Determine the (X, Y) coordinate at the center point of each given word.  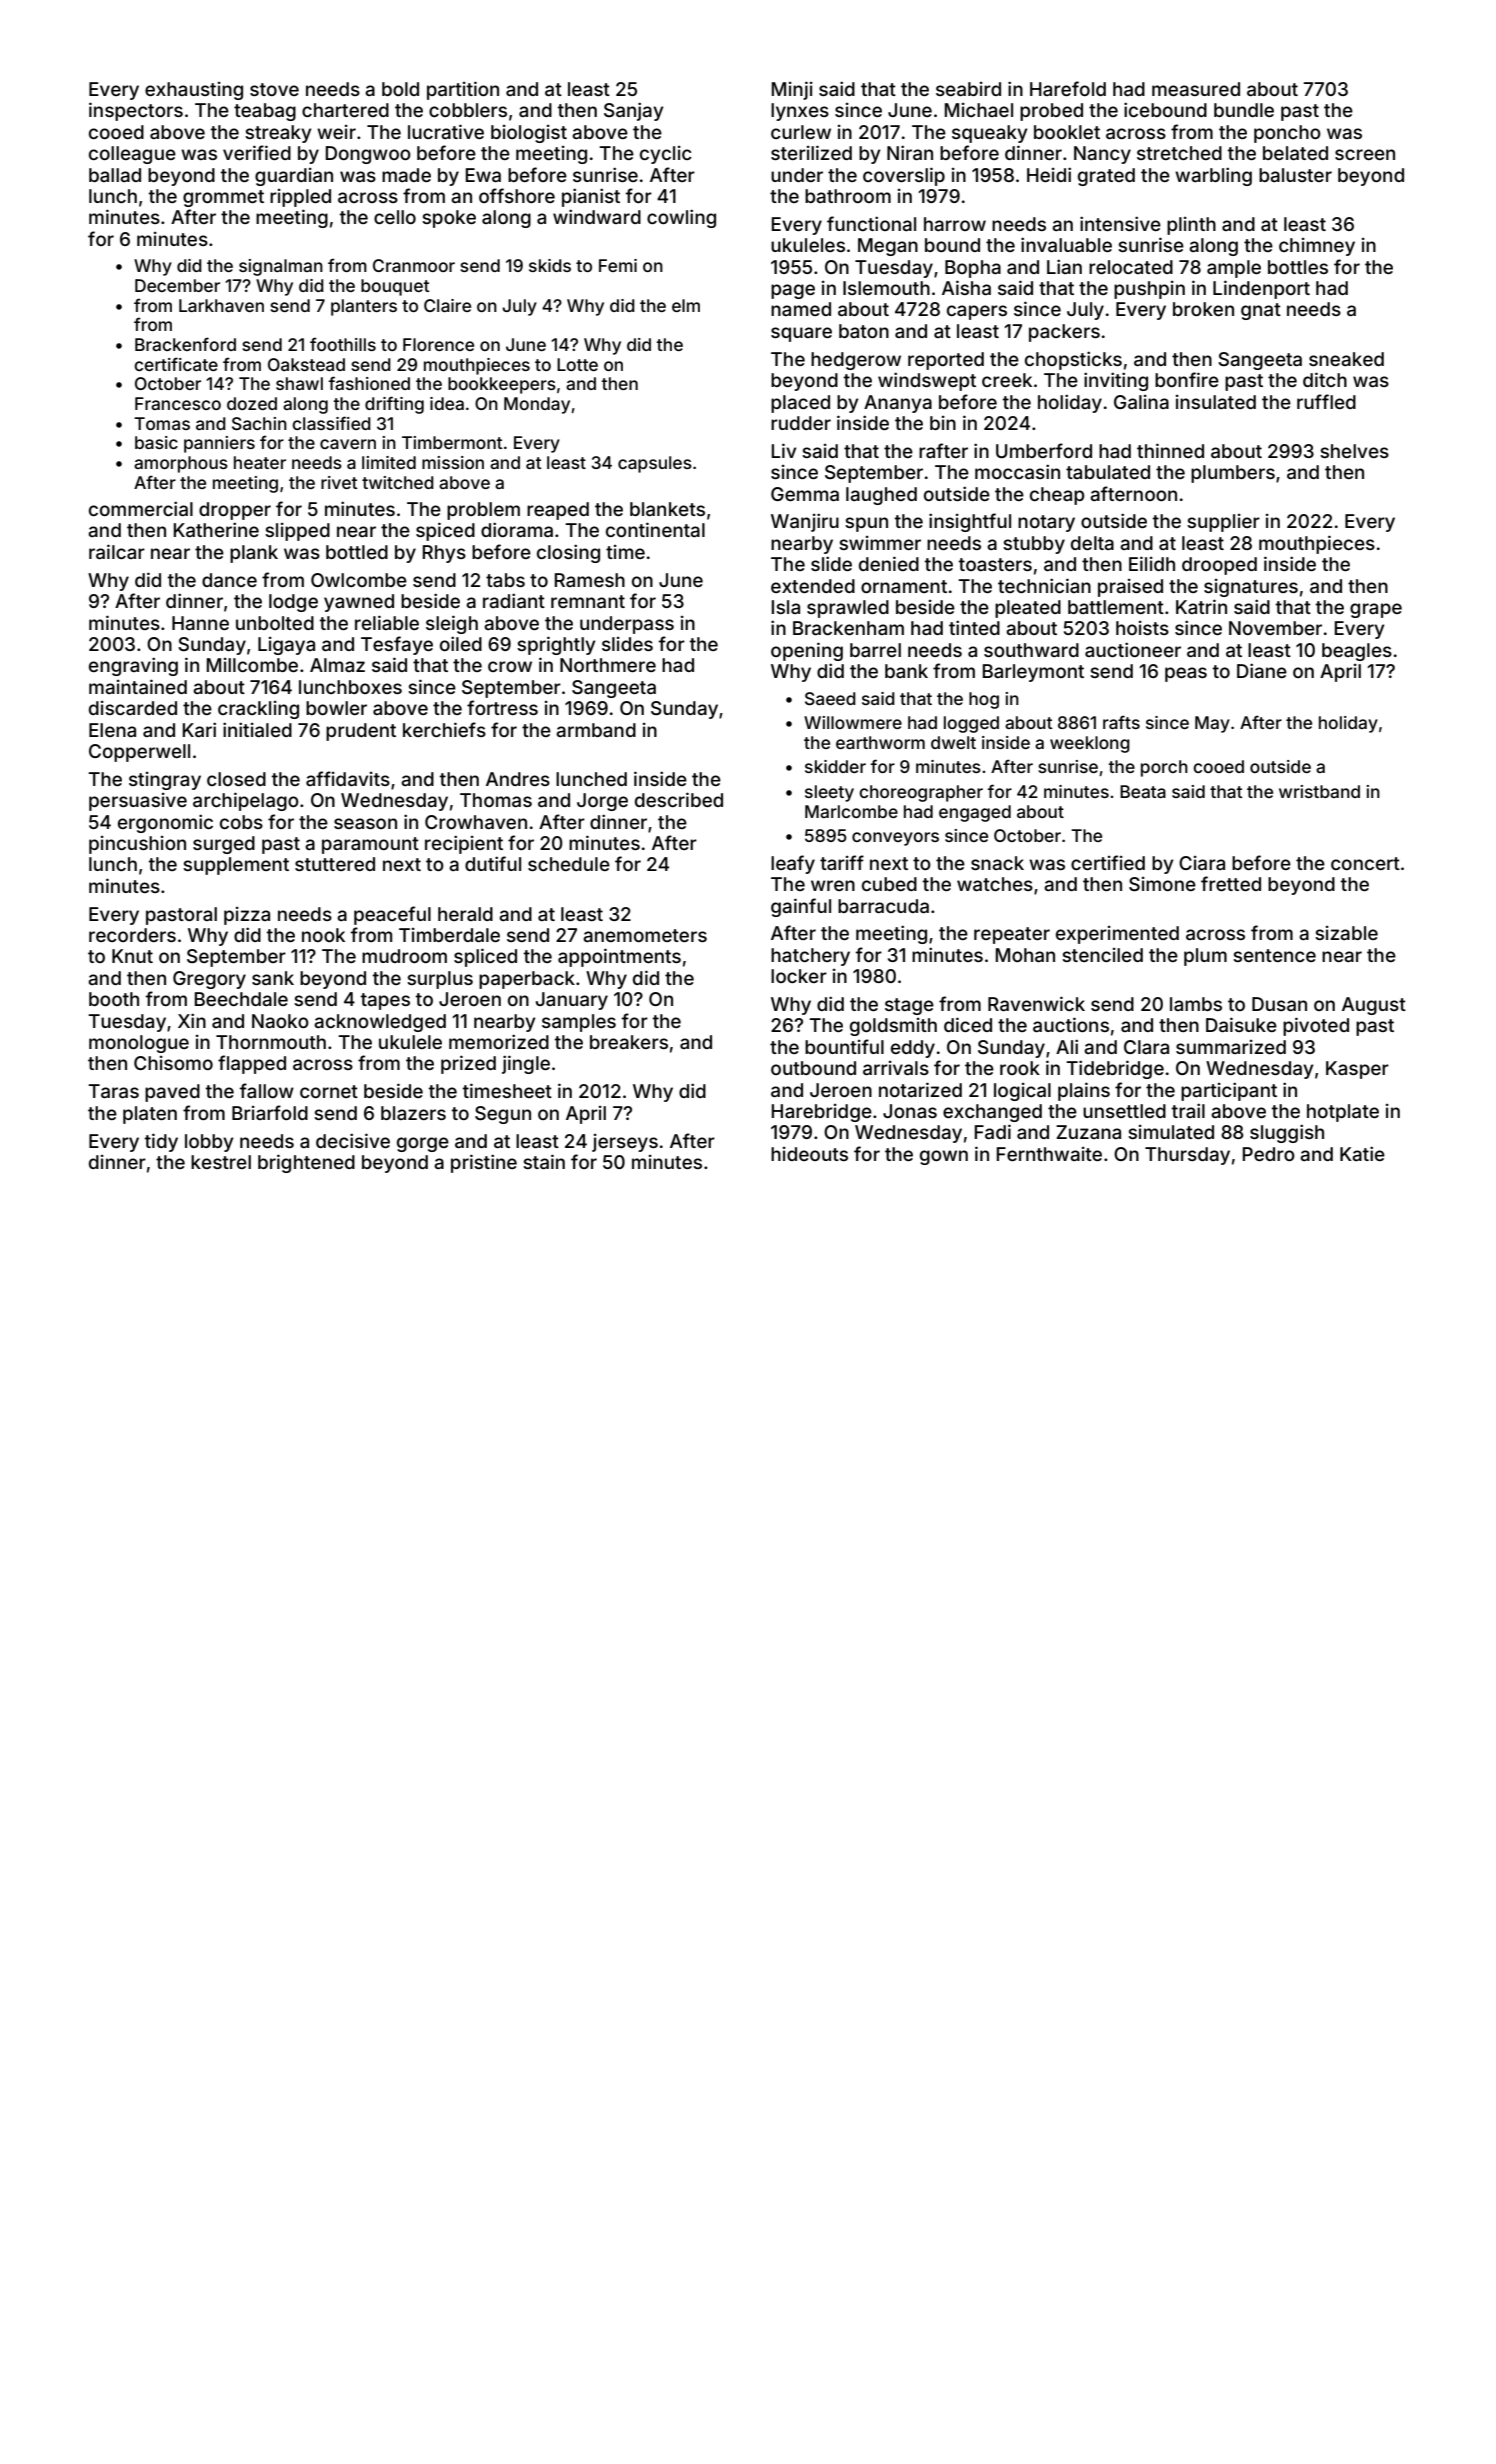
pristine (484, 1163)
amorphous (181, 464)
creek (1007, 380)
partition (463, 90)
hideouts (809, 1154)
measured (1196, 89)
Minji (792, 90)
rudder (801, 423)
